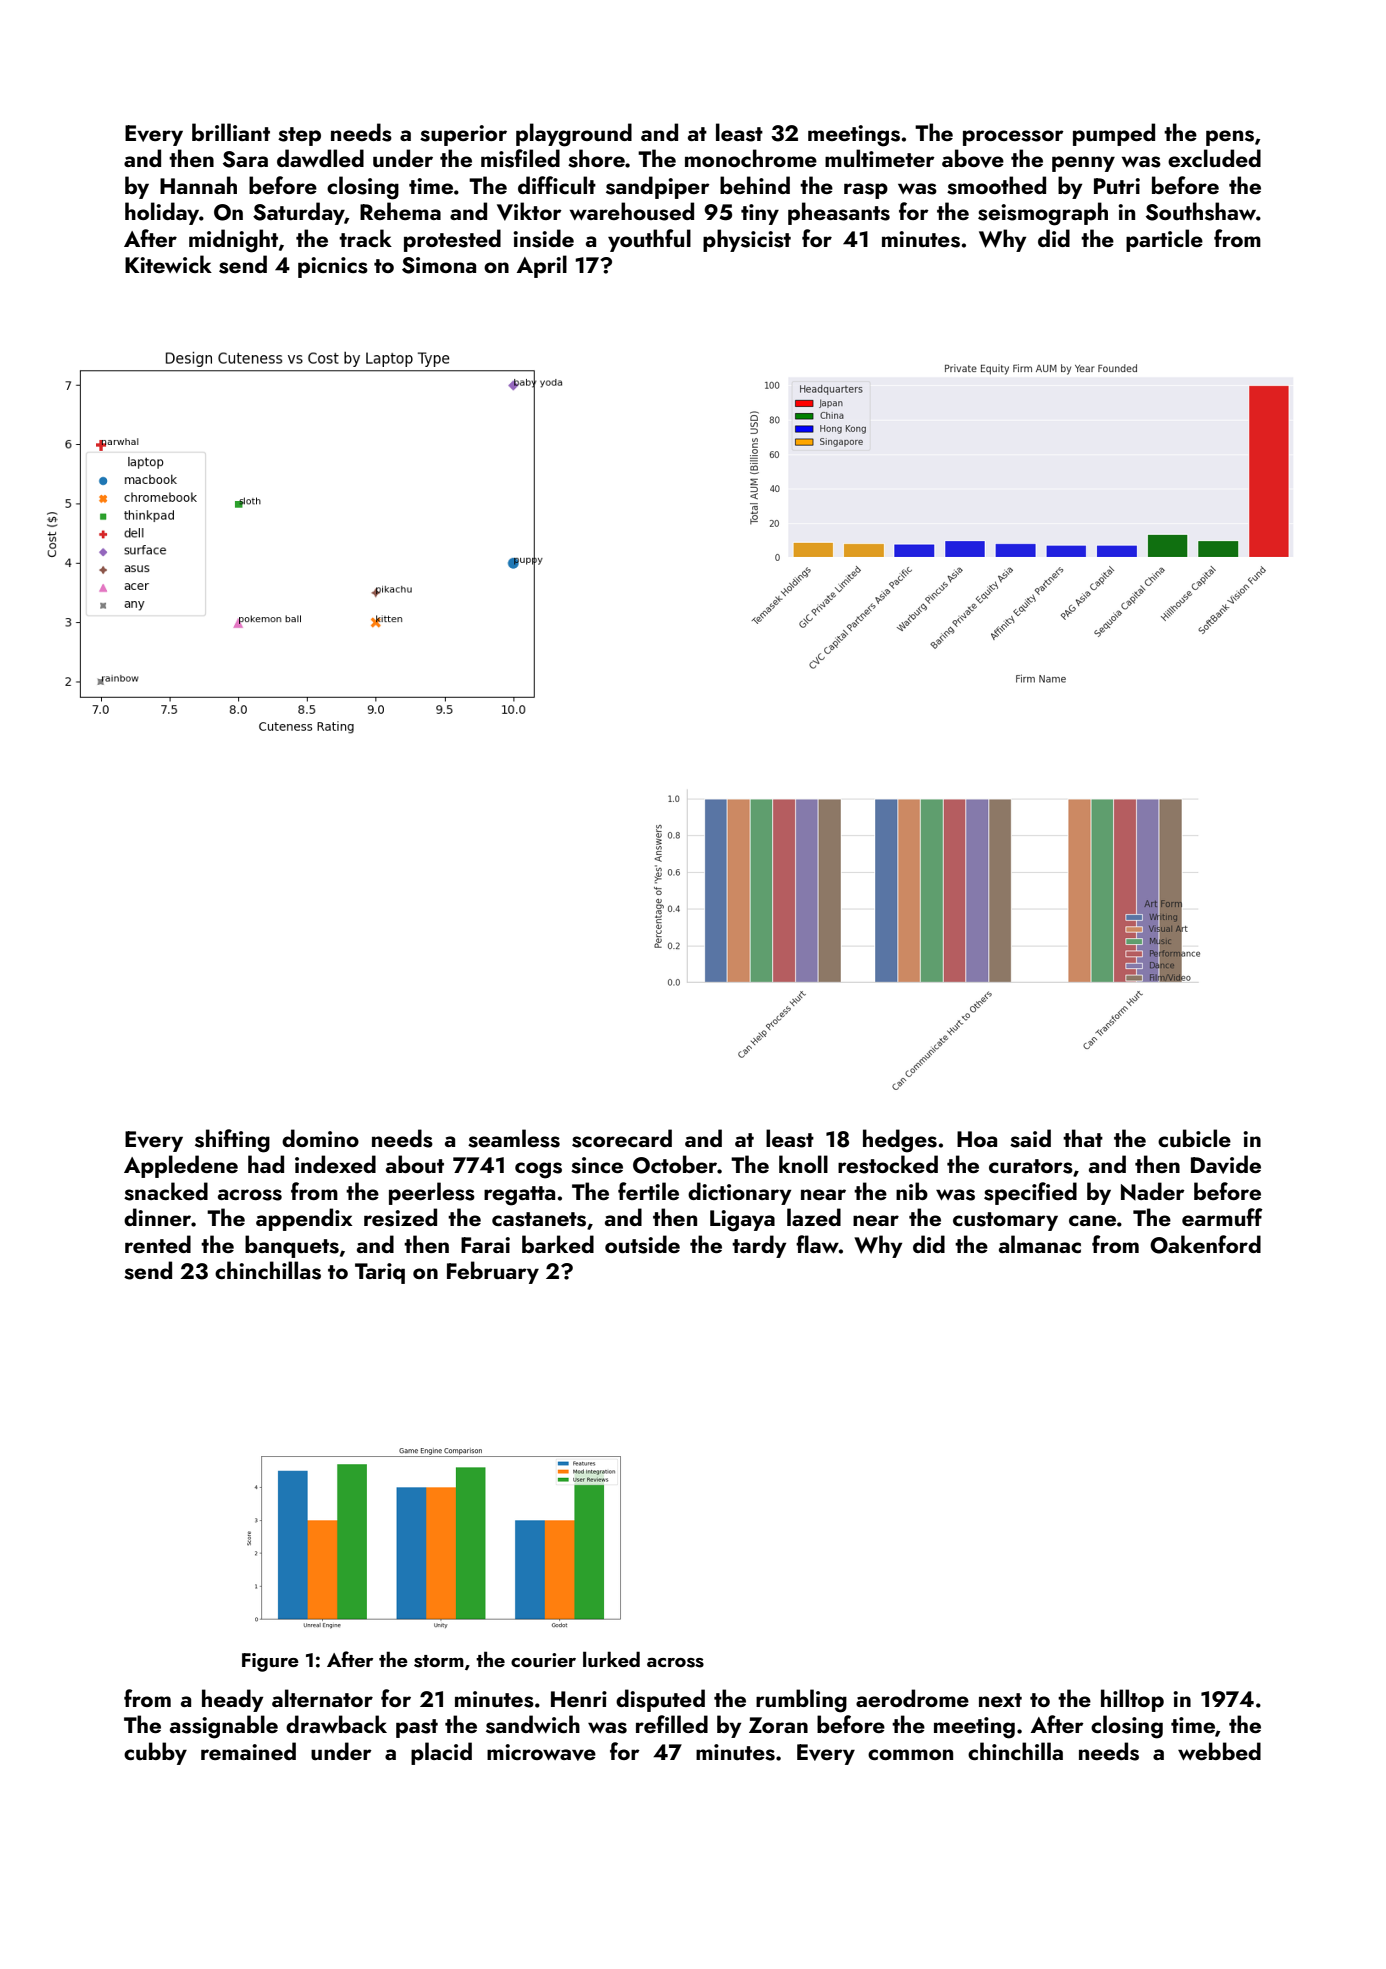  Describe the element at coordinates (1226, 1164) in the document. I see `Davide` at that location.
